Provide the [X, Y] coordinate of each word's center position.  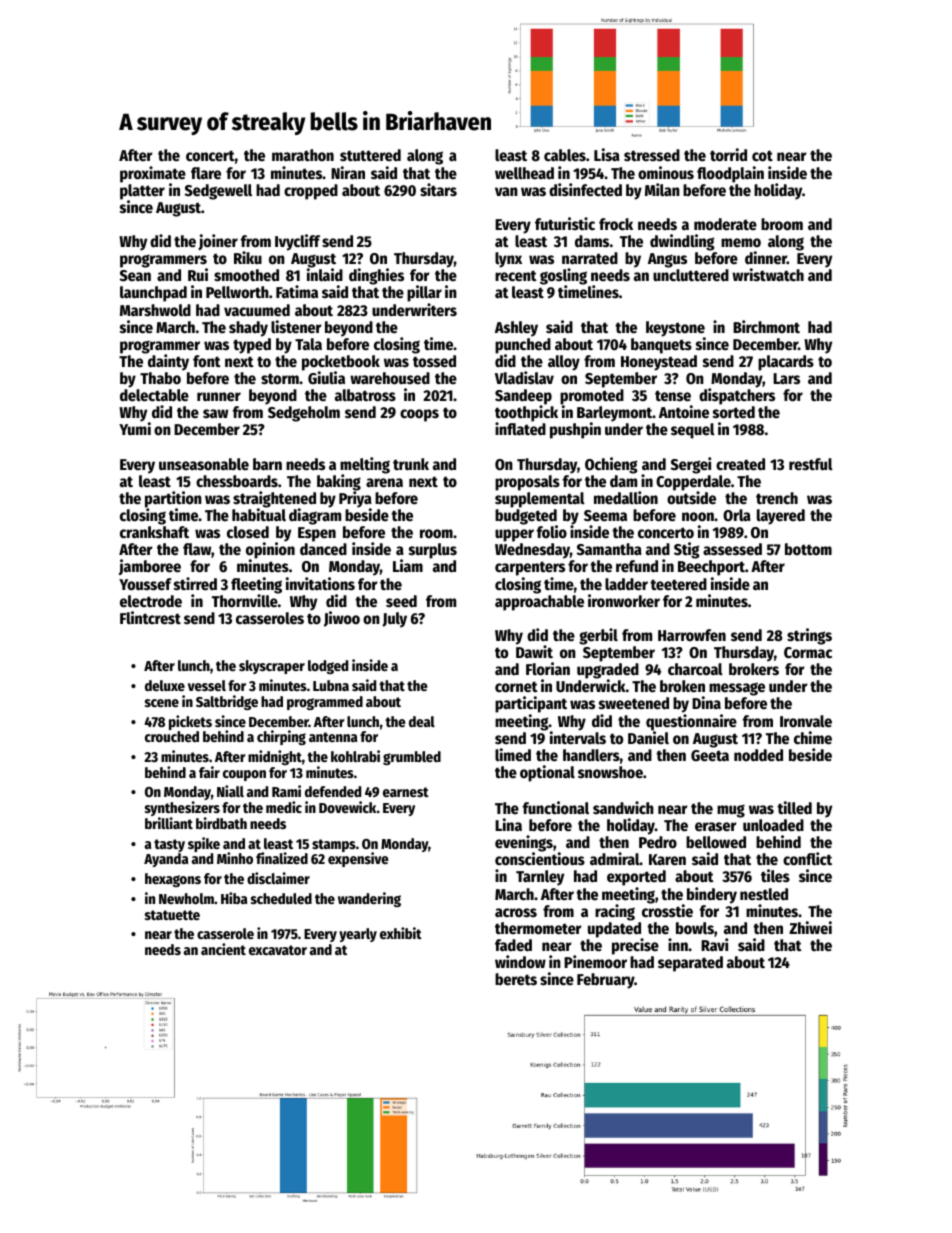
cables [565, 155]
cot [762, 156]
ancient [223, 949]
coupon [244, 775]
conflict [807, 859]
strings [809, 636]
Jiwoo [342, 619]
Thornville [245, 601]
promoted [592, 397]
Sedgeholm [304, 414]
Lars [786, 379]
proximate [153, 174]
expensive [358, 860]
